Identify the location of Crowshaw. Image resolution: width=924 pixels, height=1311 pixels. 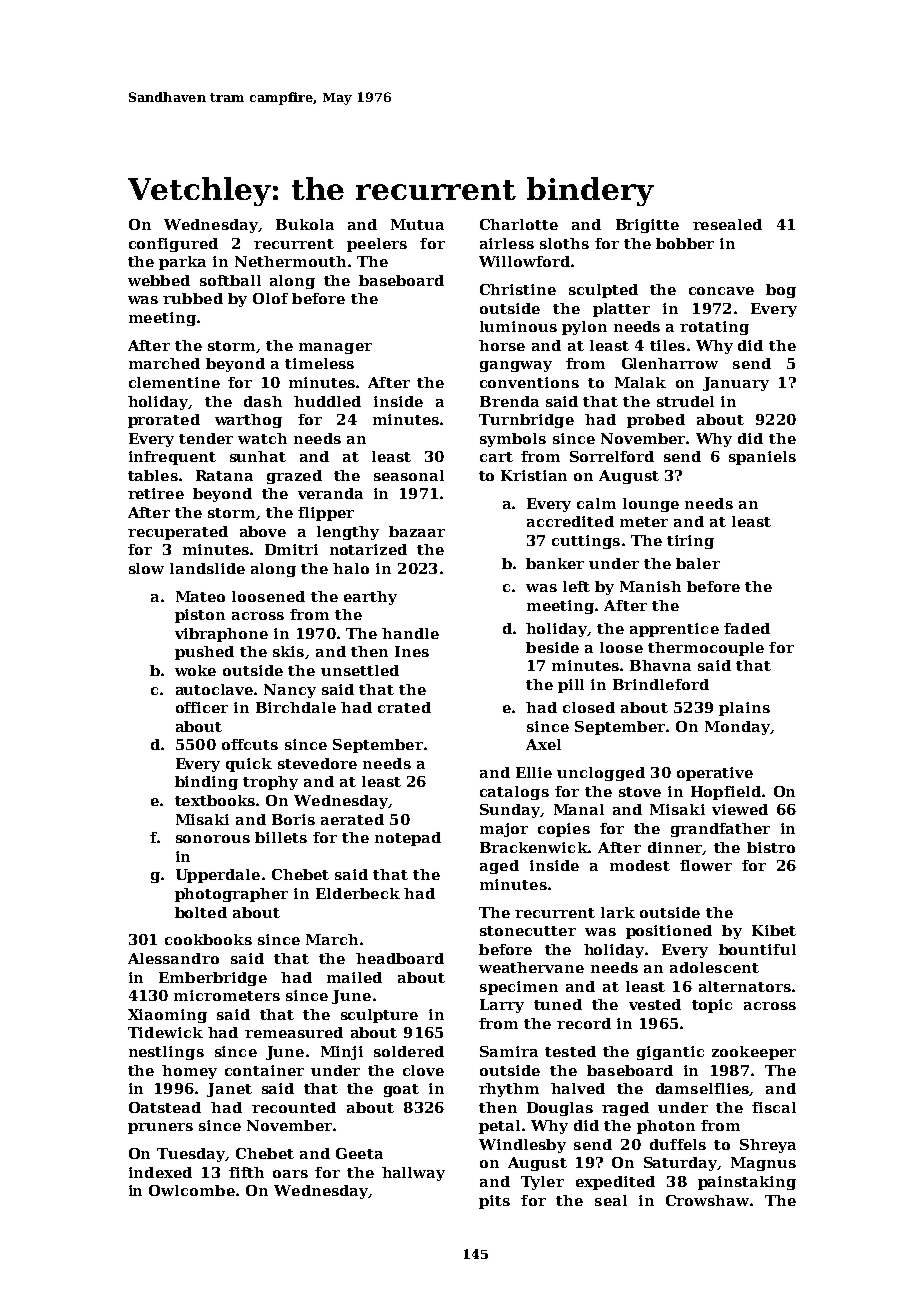
(707, 1200).
